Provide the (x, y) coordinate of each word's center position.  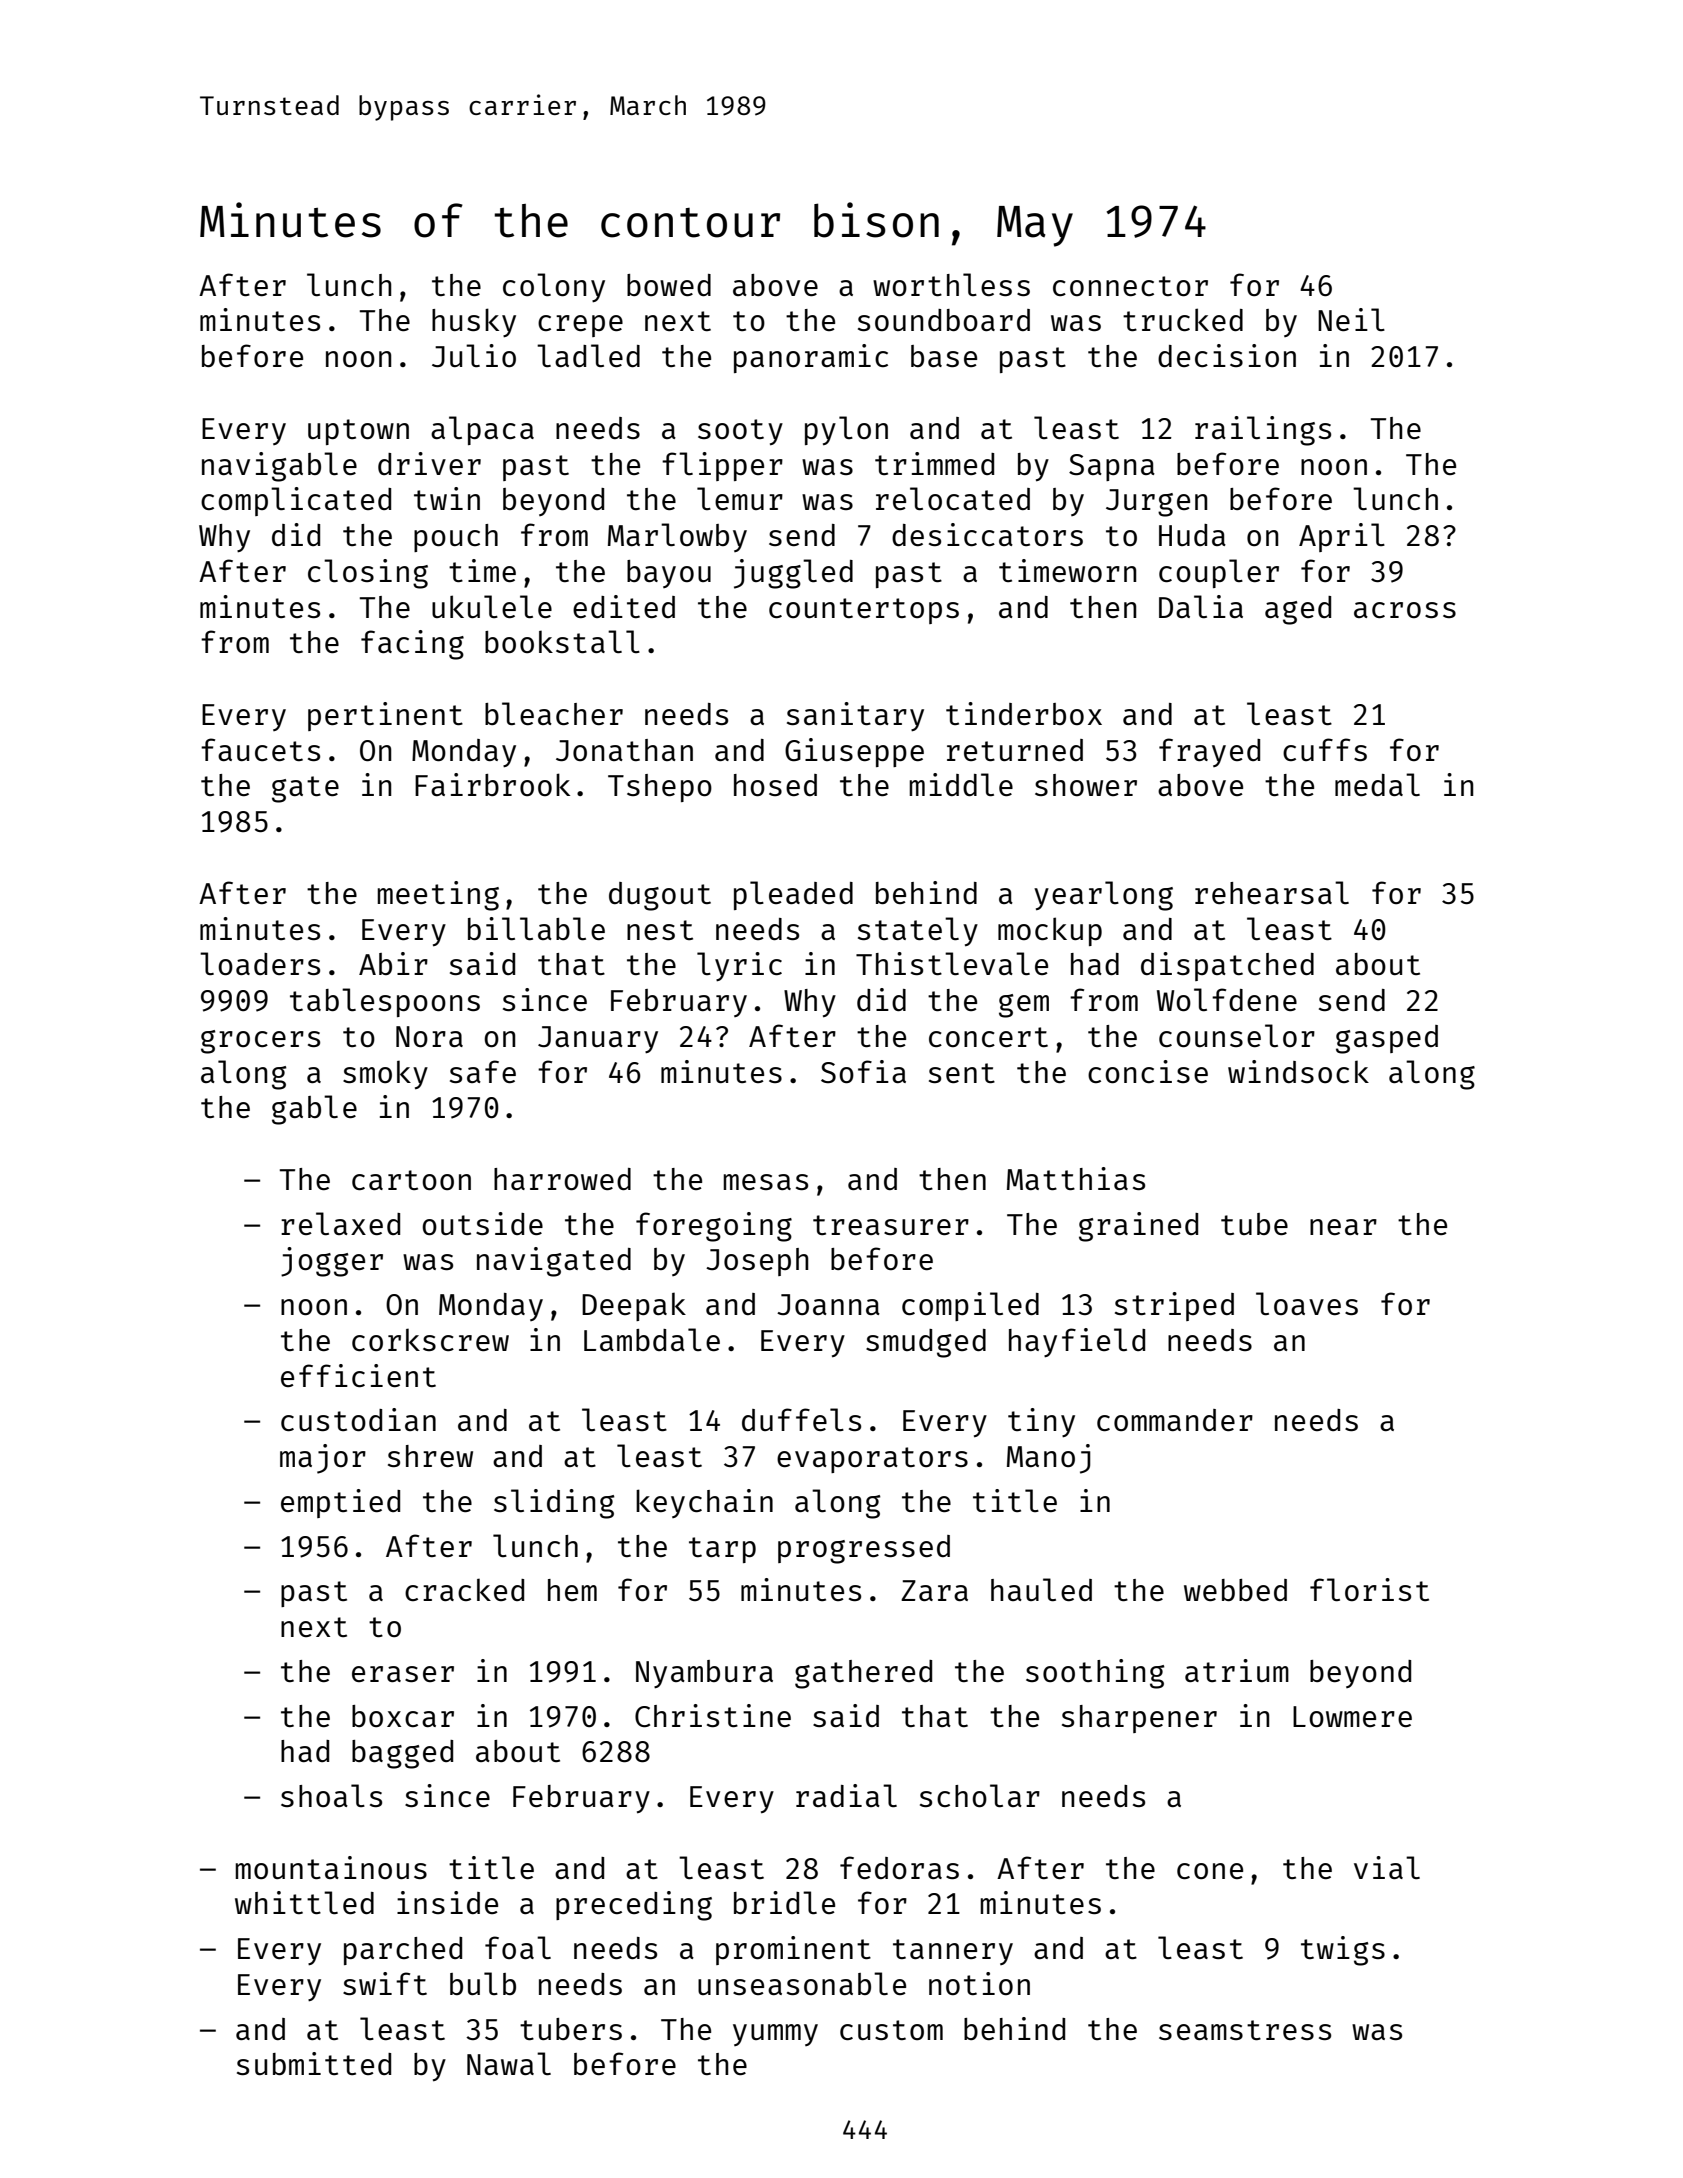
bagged (402, 1754)
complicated (296, 501)
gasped (1387, 1039)
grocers (260, 1042)
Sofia (863, 1072)
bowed (669, 285)
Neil (1351, 319)
